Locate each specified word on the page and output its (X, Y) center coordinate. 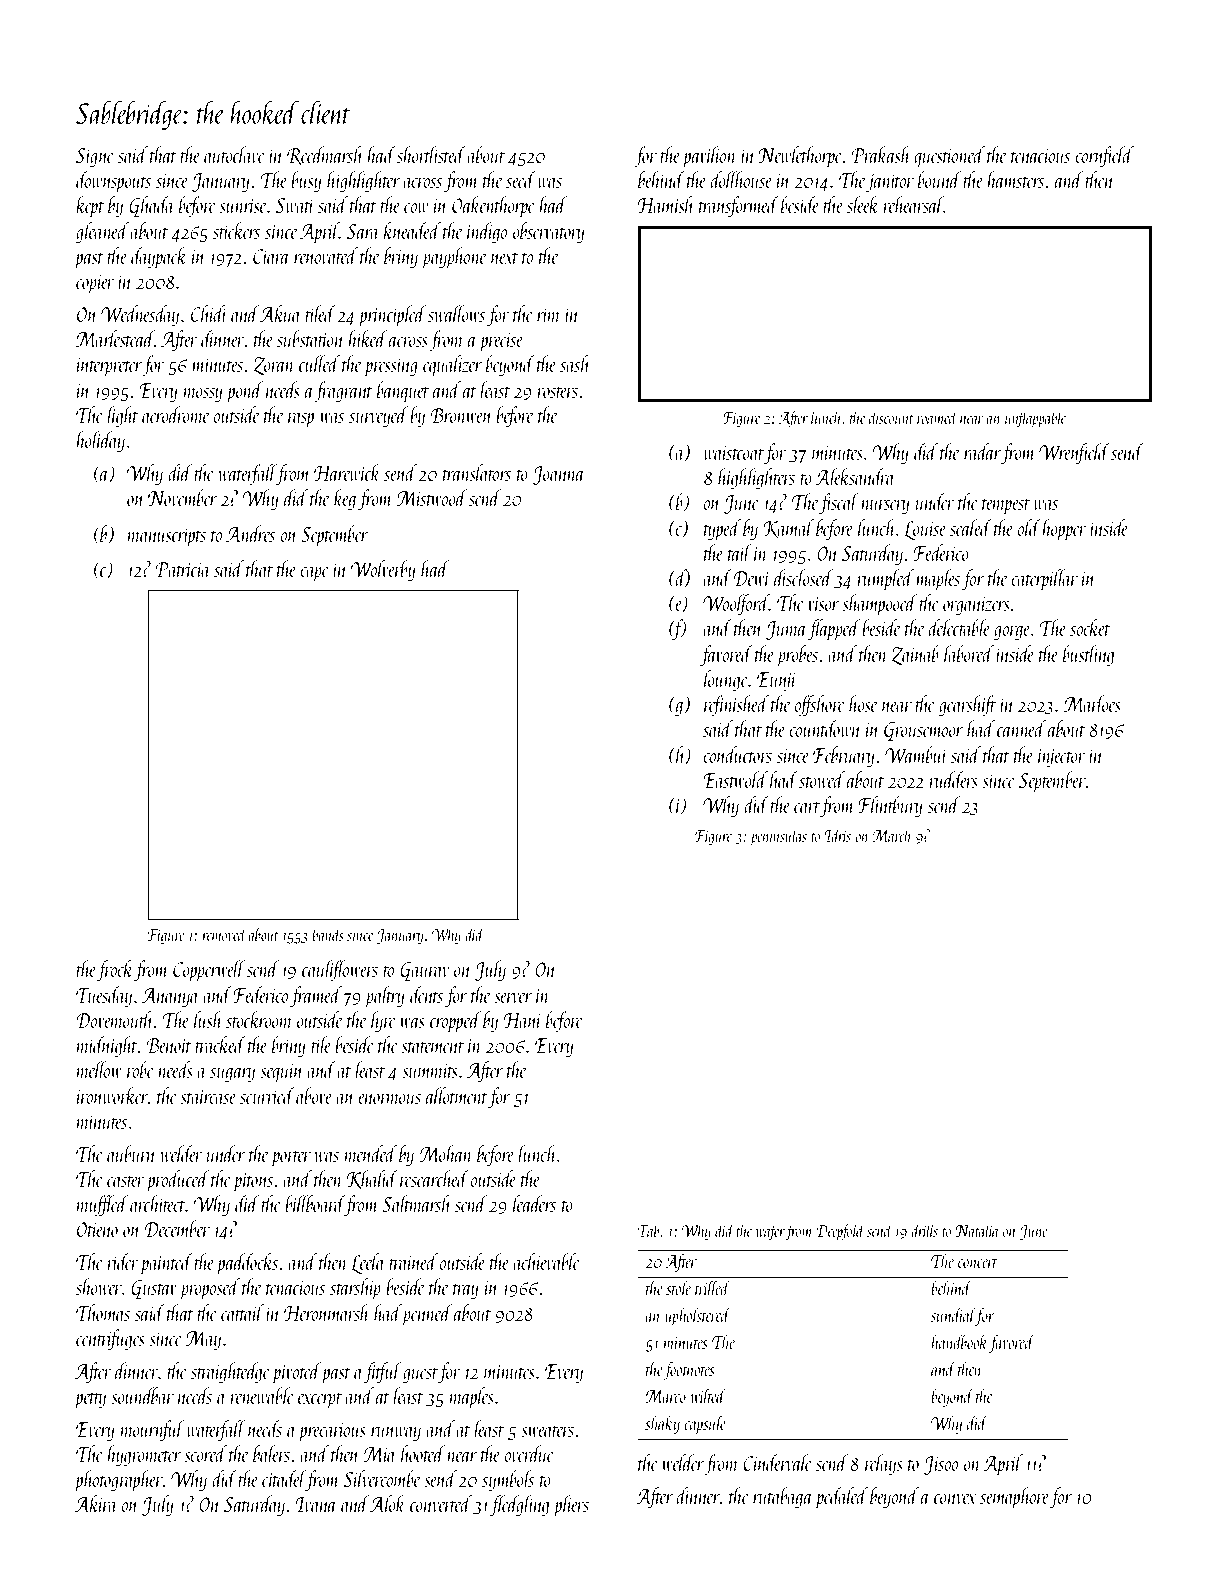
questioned (949, 157)
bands (328, 934)
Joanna (558, 475)
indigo (487, 232)
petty (90, 1401)
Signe (95, 157)
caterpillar (1044, 580)
